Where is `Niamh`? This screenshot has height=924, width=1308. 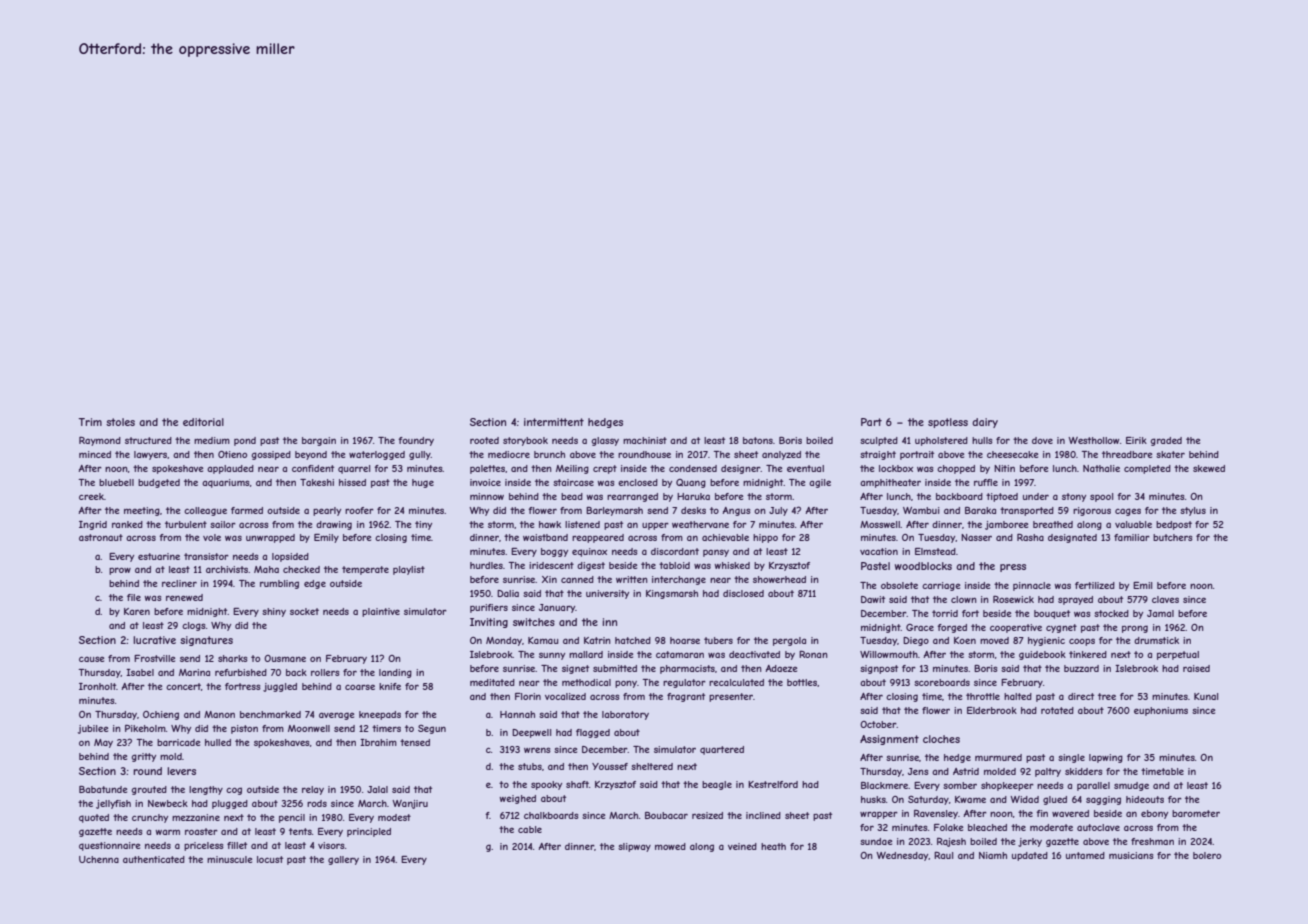
Niamh is located at coordinates (993, 855).
